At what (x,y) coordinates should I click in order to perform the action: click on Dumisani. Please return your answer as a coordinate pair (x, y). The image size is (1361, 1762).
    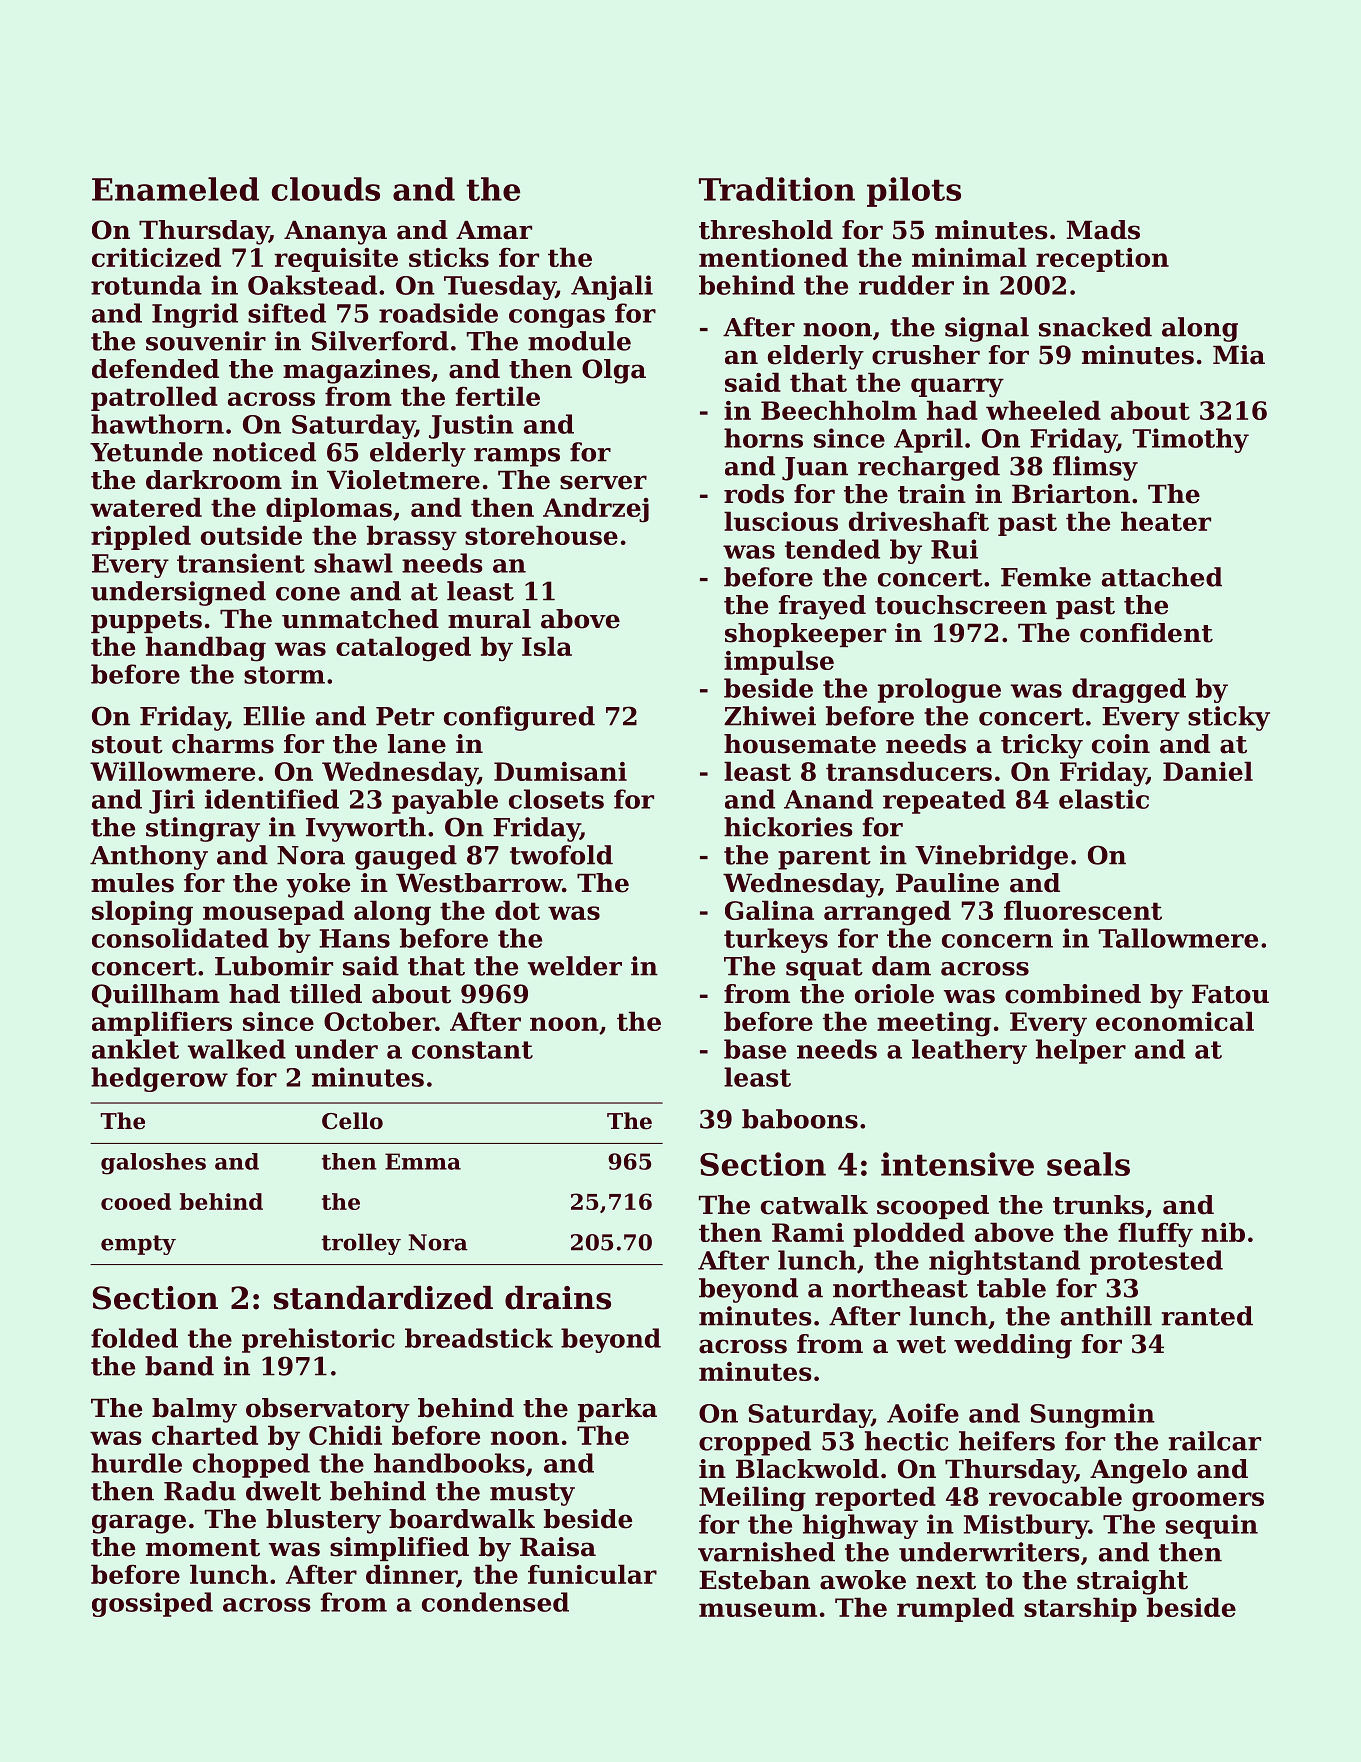
    Looking at the image, I should click on (560, 771).
